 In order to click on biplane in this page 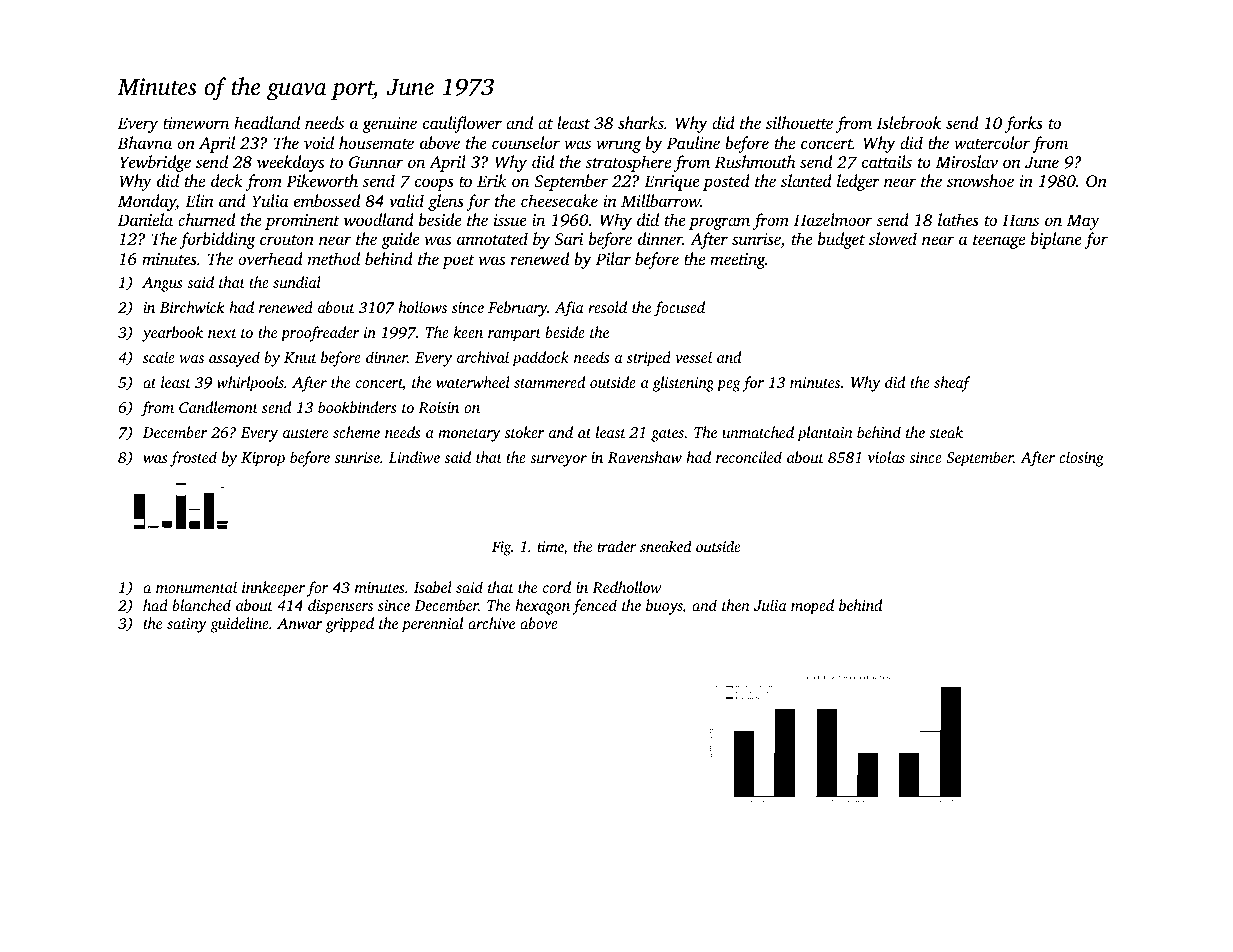, I will do `click(1056, 240)`.
